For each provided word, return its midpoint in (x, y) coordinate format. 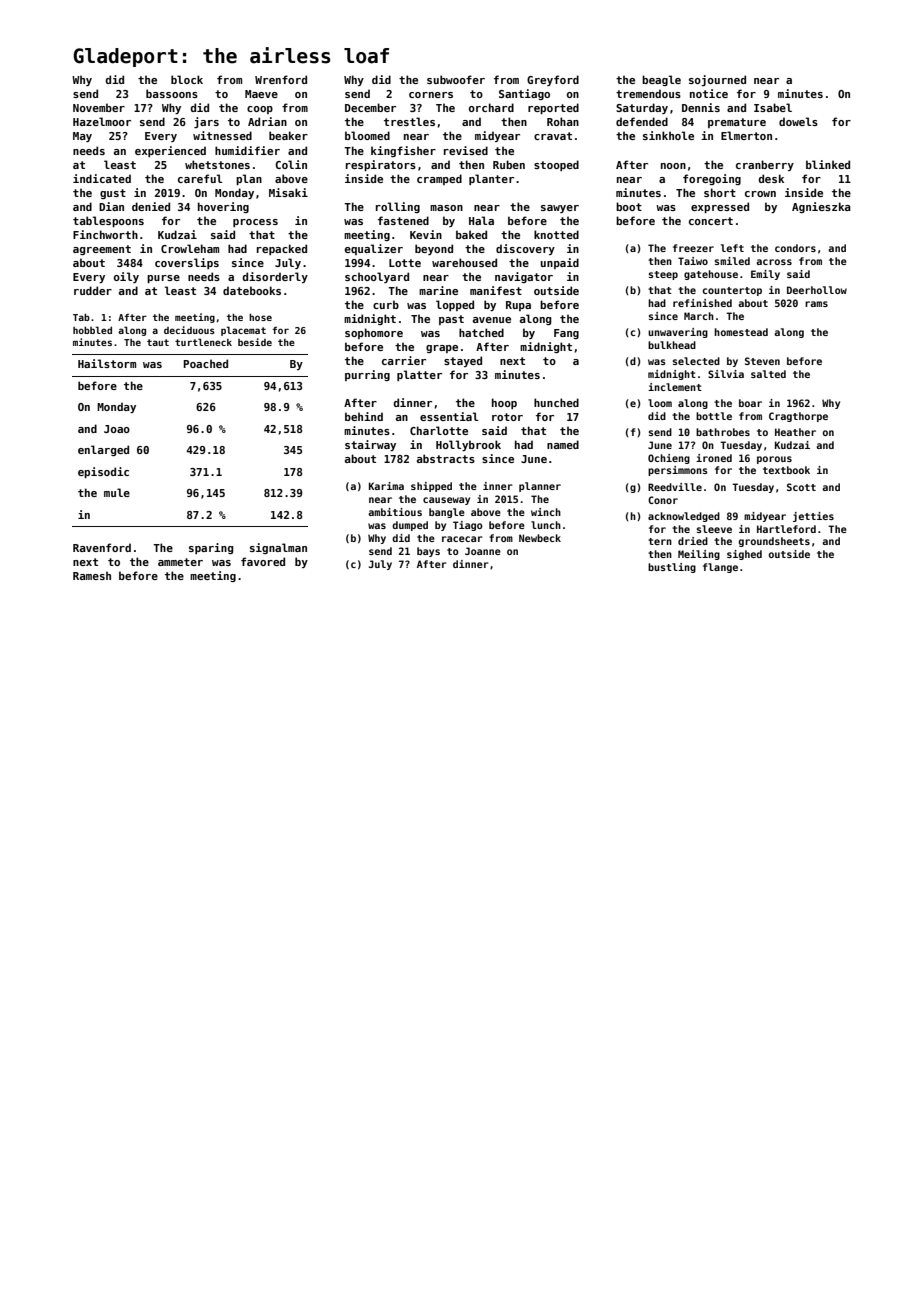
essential (449, 416)
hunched (556, 402)
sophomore (374, 333)
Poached (206, 363)
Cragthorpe (798, 417)
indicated (102, 178)
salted (768, 374)
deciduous (189, 330)
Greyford (553, 80)
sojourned (717, 80)
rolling (398, 207)
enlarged (103, 450)
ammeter (180, 562)
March (699, 316)
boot (629, 206)
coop (260, 110)
